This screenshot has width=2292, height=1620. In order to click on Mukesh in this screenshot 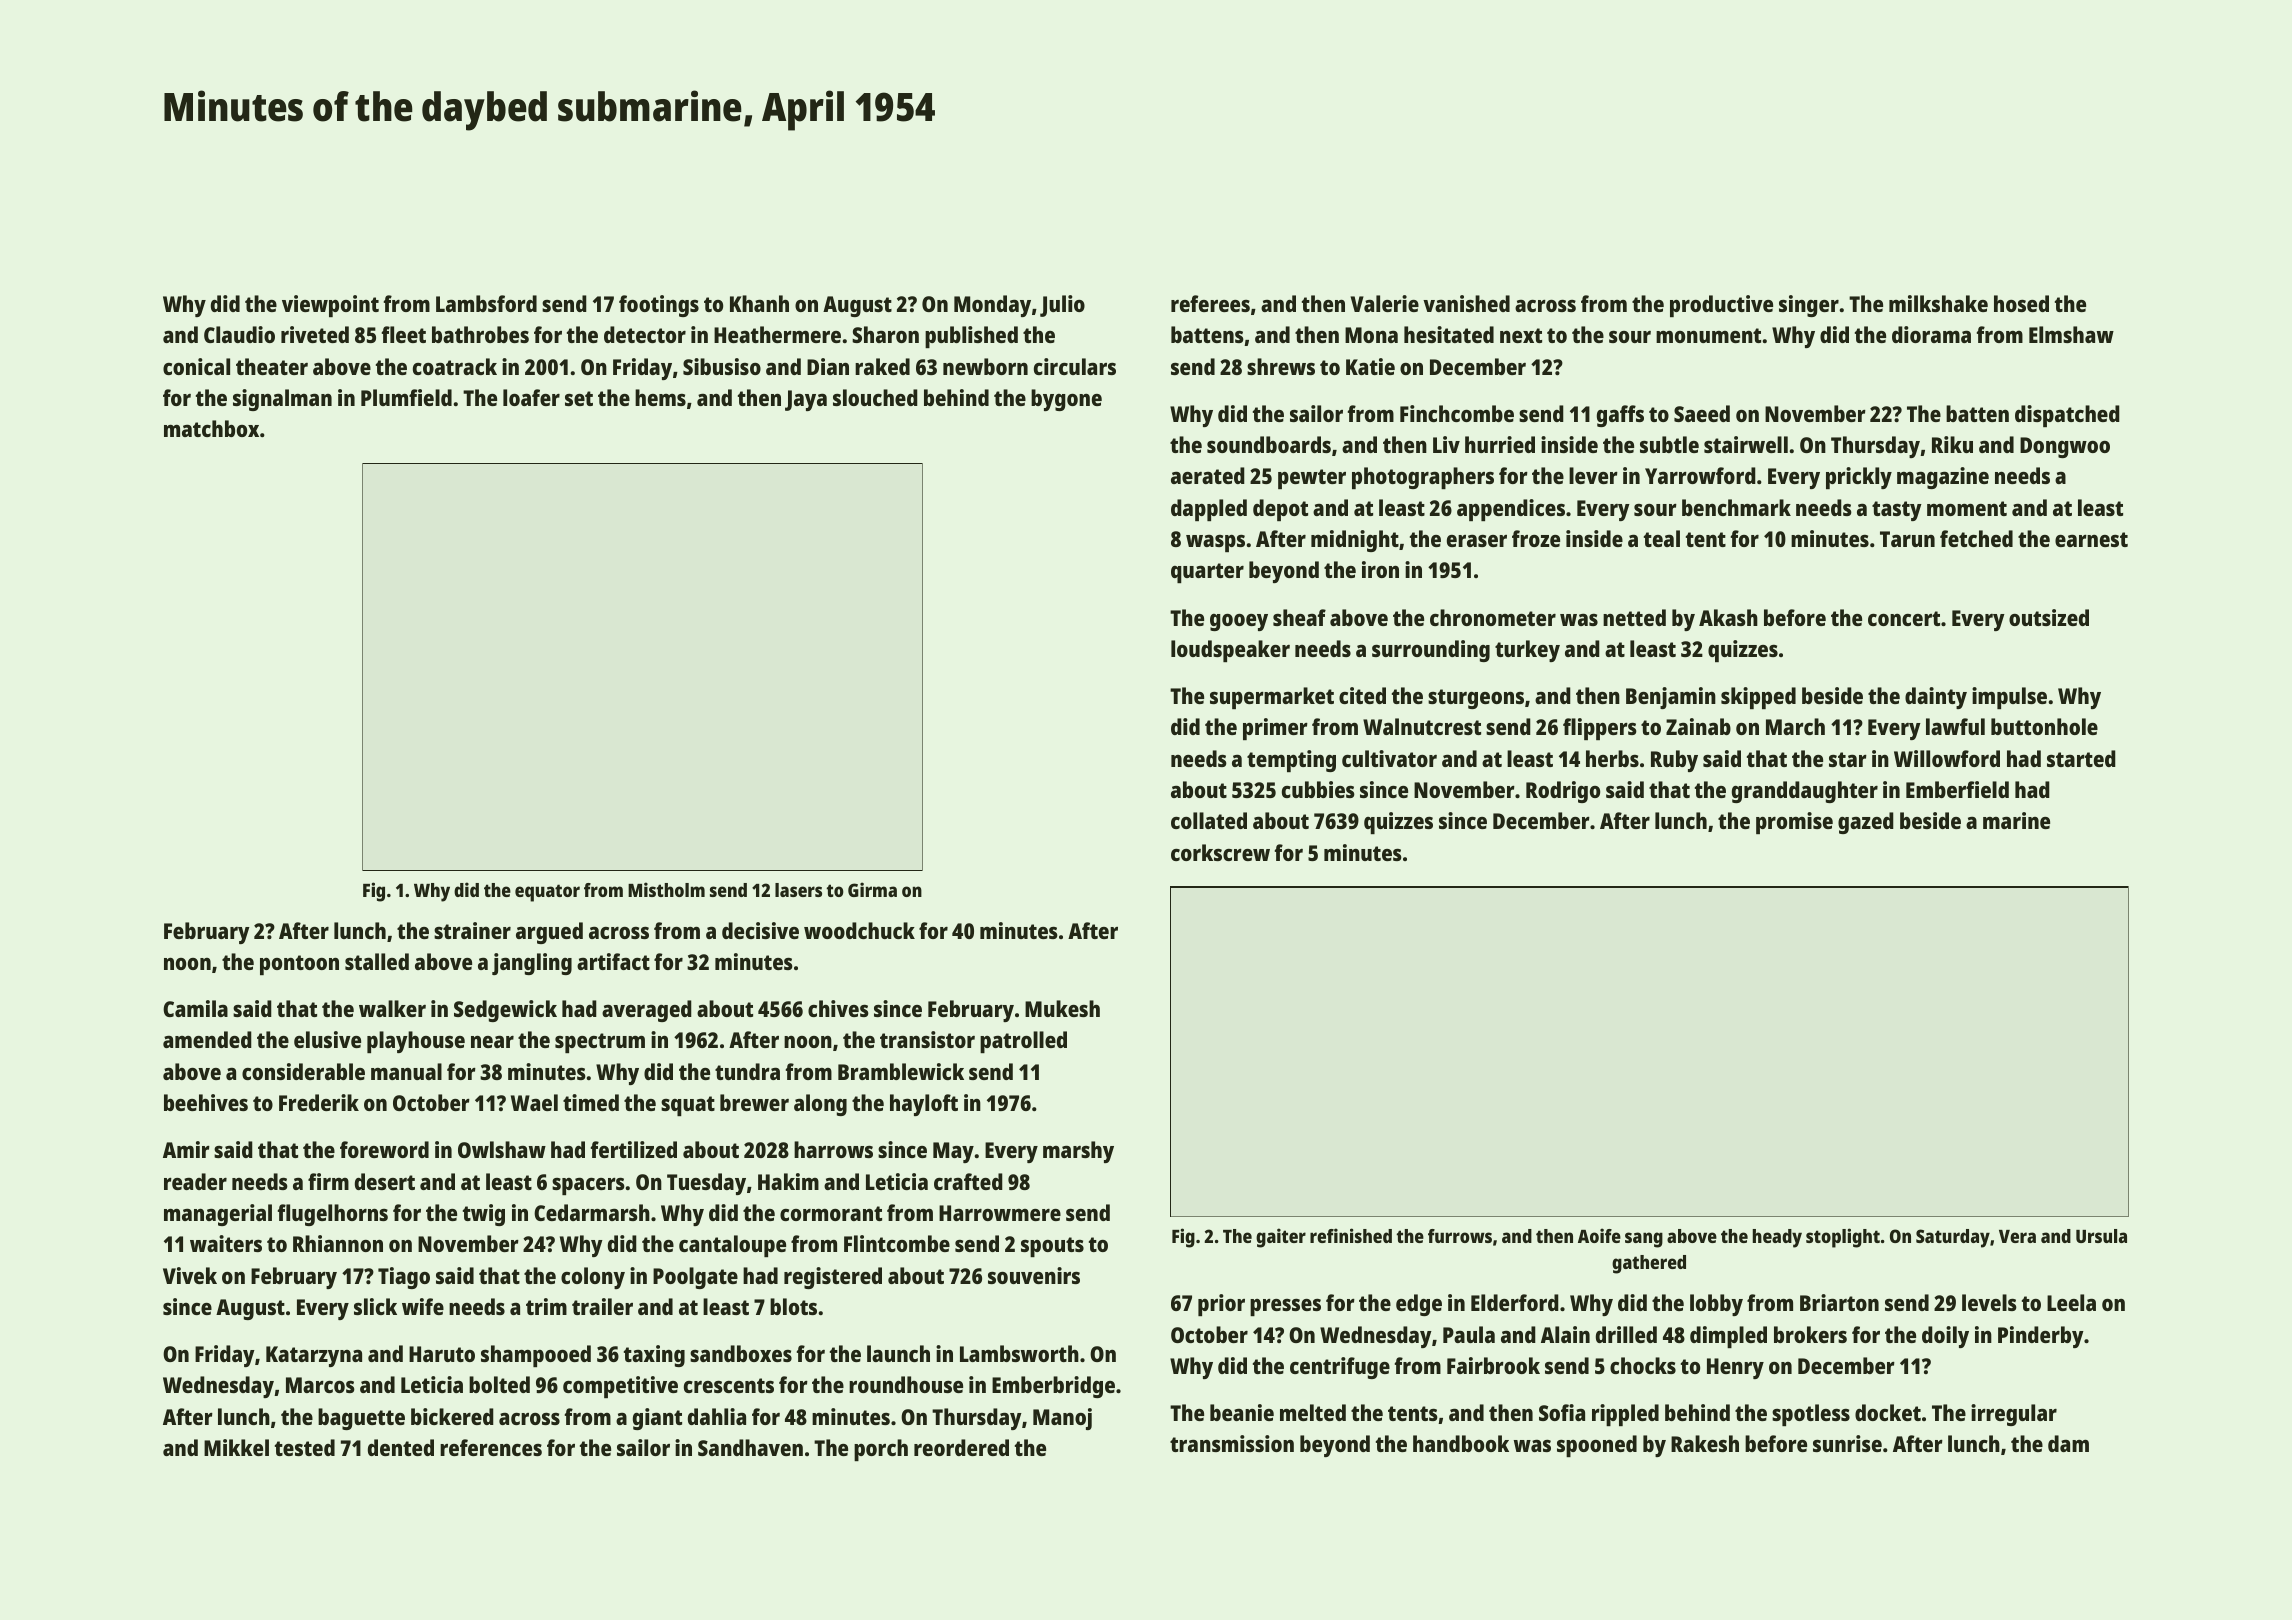, I will do `click(1062, 1008)`.
